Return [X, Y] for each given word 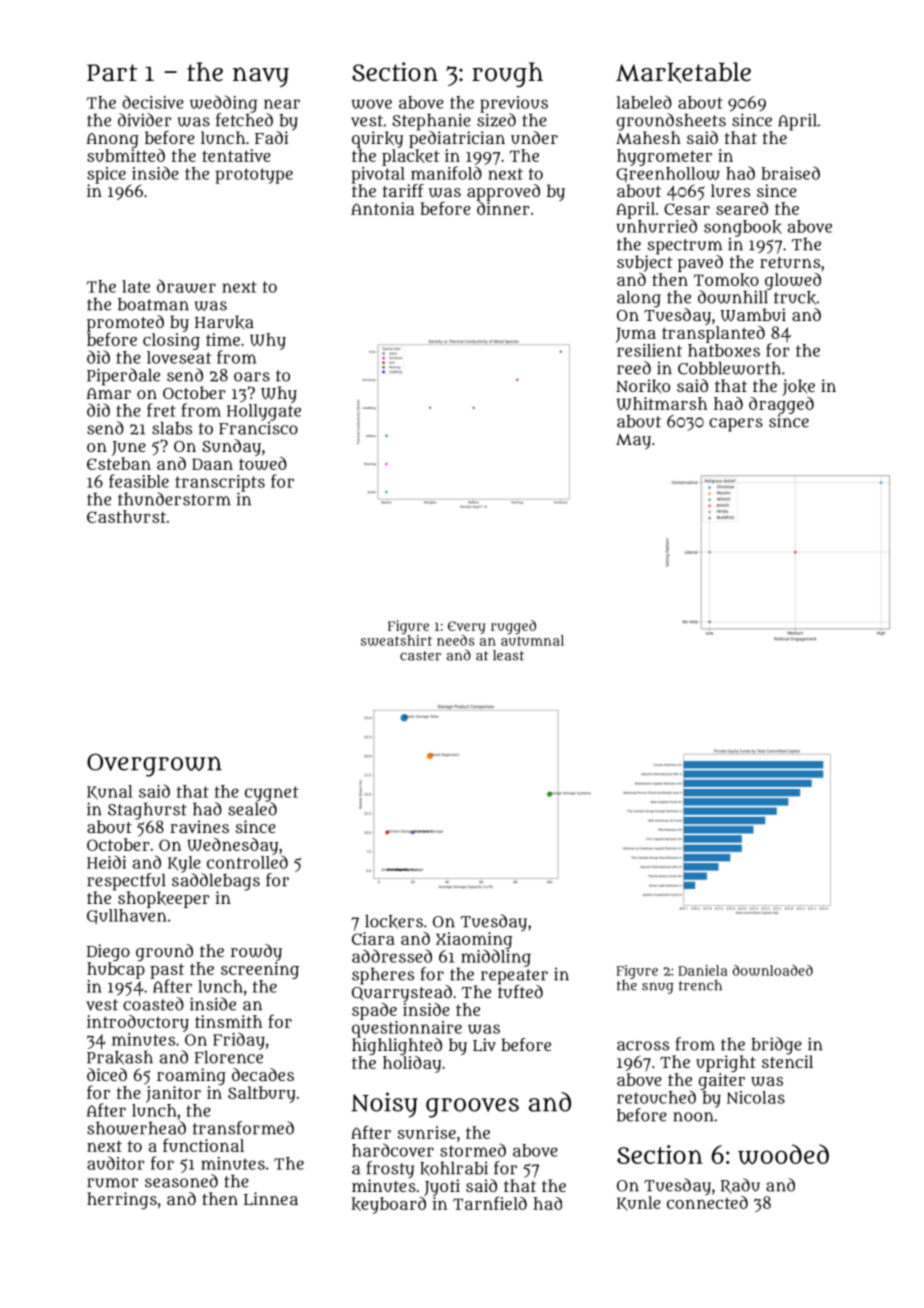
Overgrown [154, 765]
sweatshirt [396, 640]
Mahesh [648, 137]
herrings [122, 1200]
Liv [484, 1045]
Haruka [224, 322]
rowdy [256, 952]
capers [736, 425]
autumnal [532, 640]
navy [261, 77]
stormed [473, 1150]
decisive [153, 102]
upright [726, 1063]
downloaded [773, 970]
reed [634, 368]
